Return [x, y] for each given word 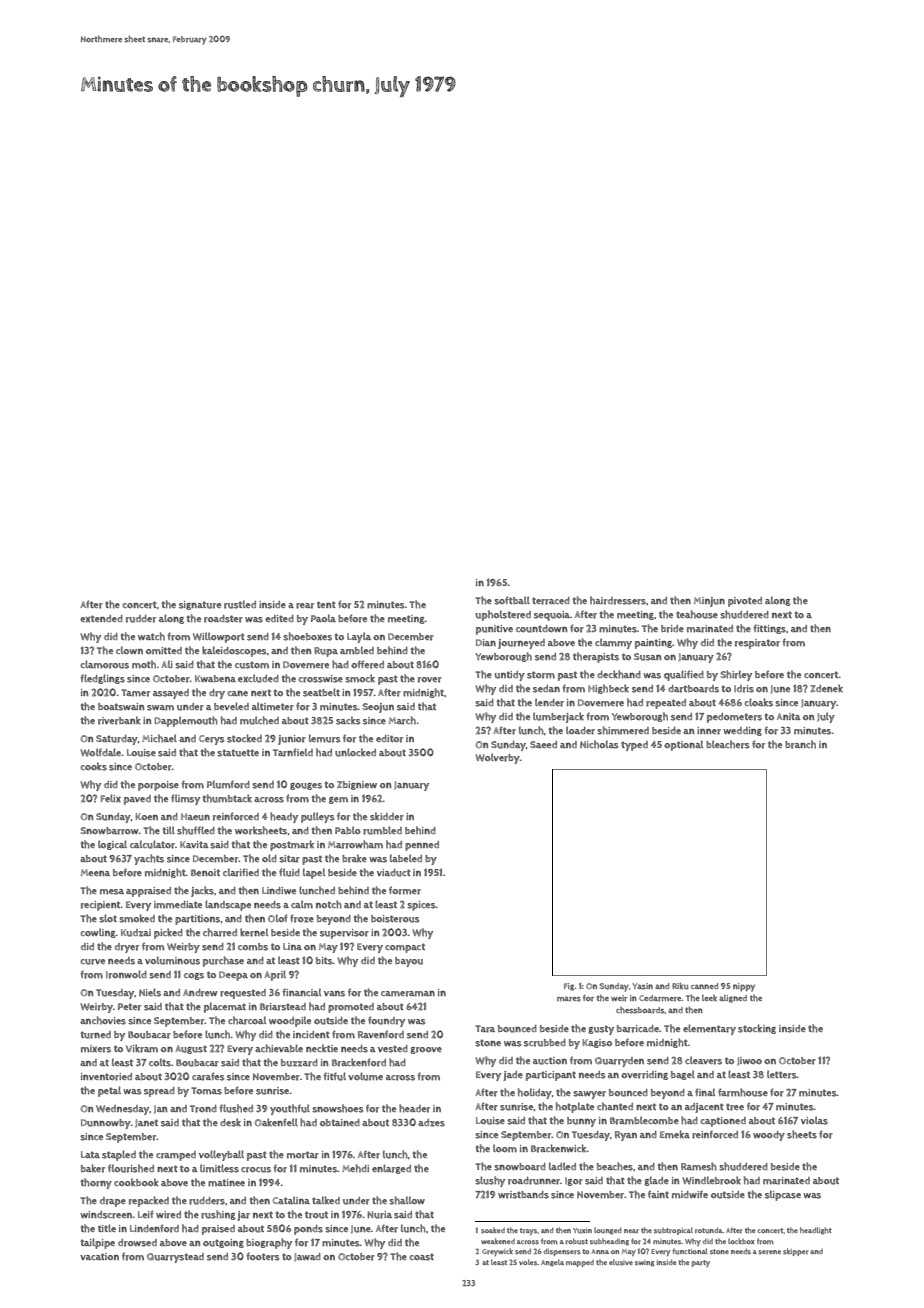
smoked [137, 918]
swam [160, 708]
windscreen [106, 1215]
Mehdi [355, 1168]
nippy [744, 987]
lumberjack [558, 717]
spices [421, 906]
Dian [486, 642]
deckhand [619, 674]
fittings [769, 629]
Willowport [219, 637]
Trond [203, 1109]
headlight [816, 1231]
